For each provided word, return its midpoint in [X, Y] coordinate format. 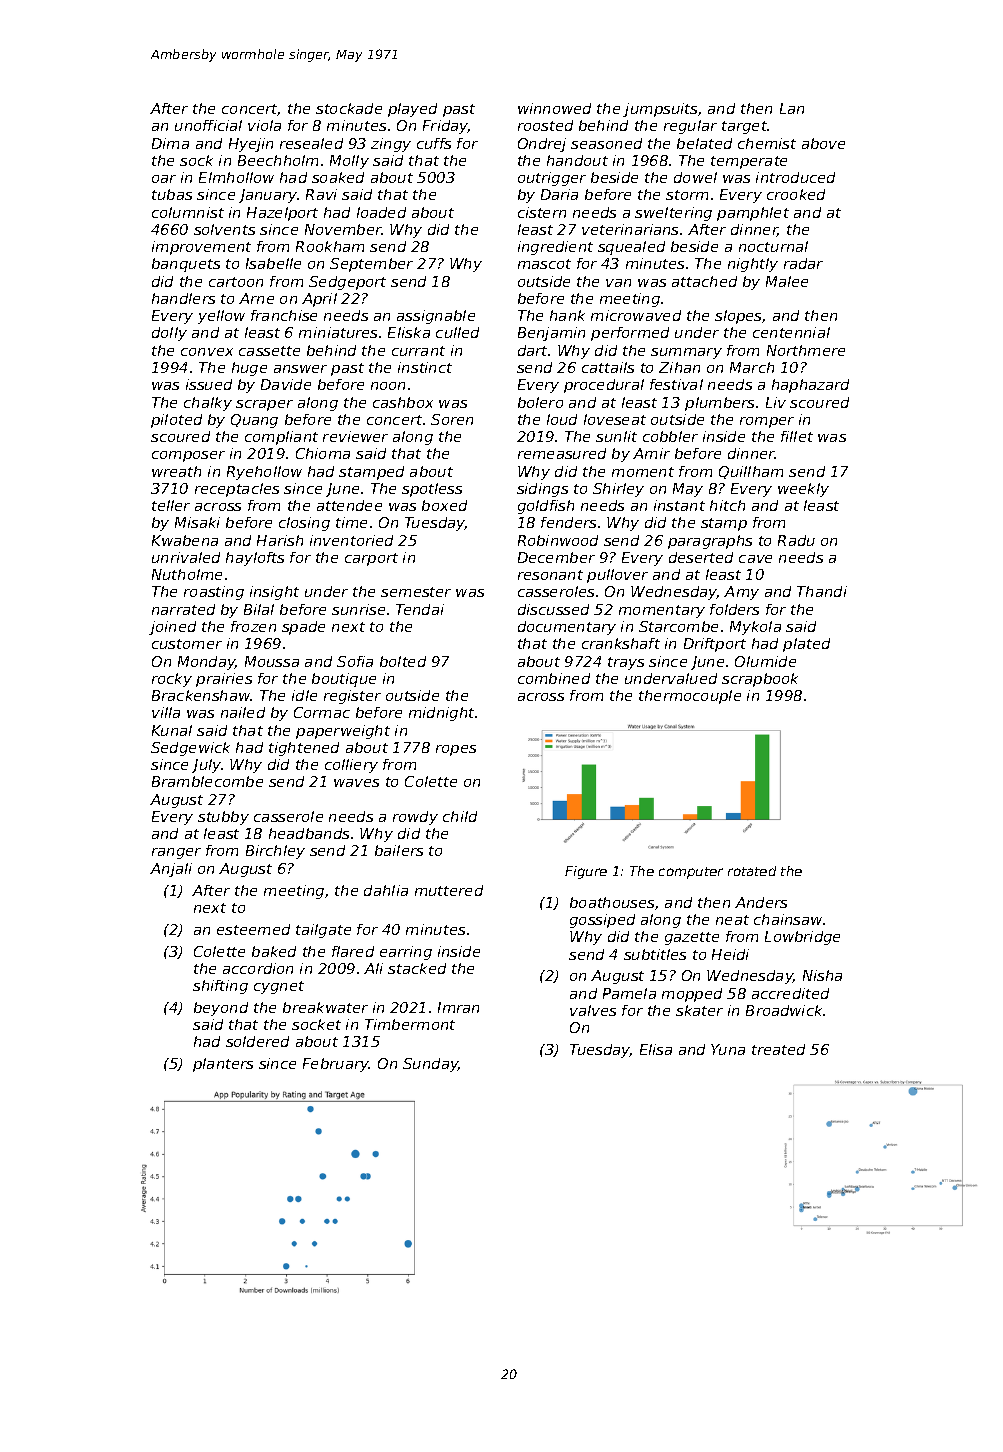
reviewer [355, 436]
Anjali [171, 870]
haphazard [810, 386]
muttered [449, 890]
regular [690, 127]
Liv [776, 402]
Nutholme [187, 574]
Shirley [618, 490]
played [412, 110]
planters [223, 1065]
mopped [692, 995]
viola [264, 125]
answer [300, 369]
